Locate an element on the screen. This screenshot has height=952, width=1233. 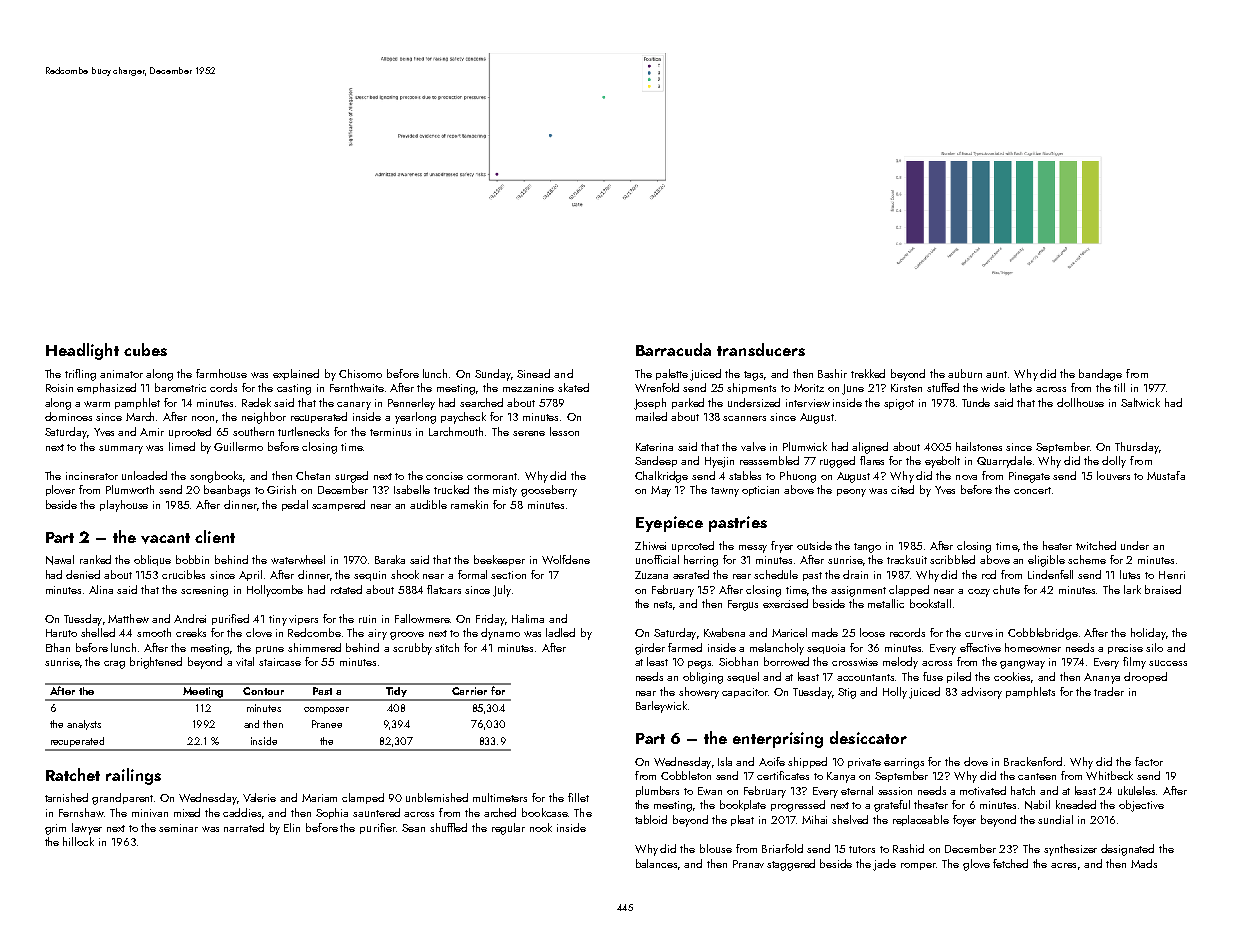
spigot is located at coordinates (899, 404).
